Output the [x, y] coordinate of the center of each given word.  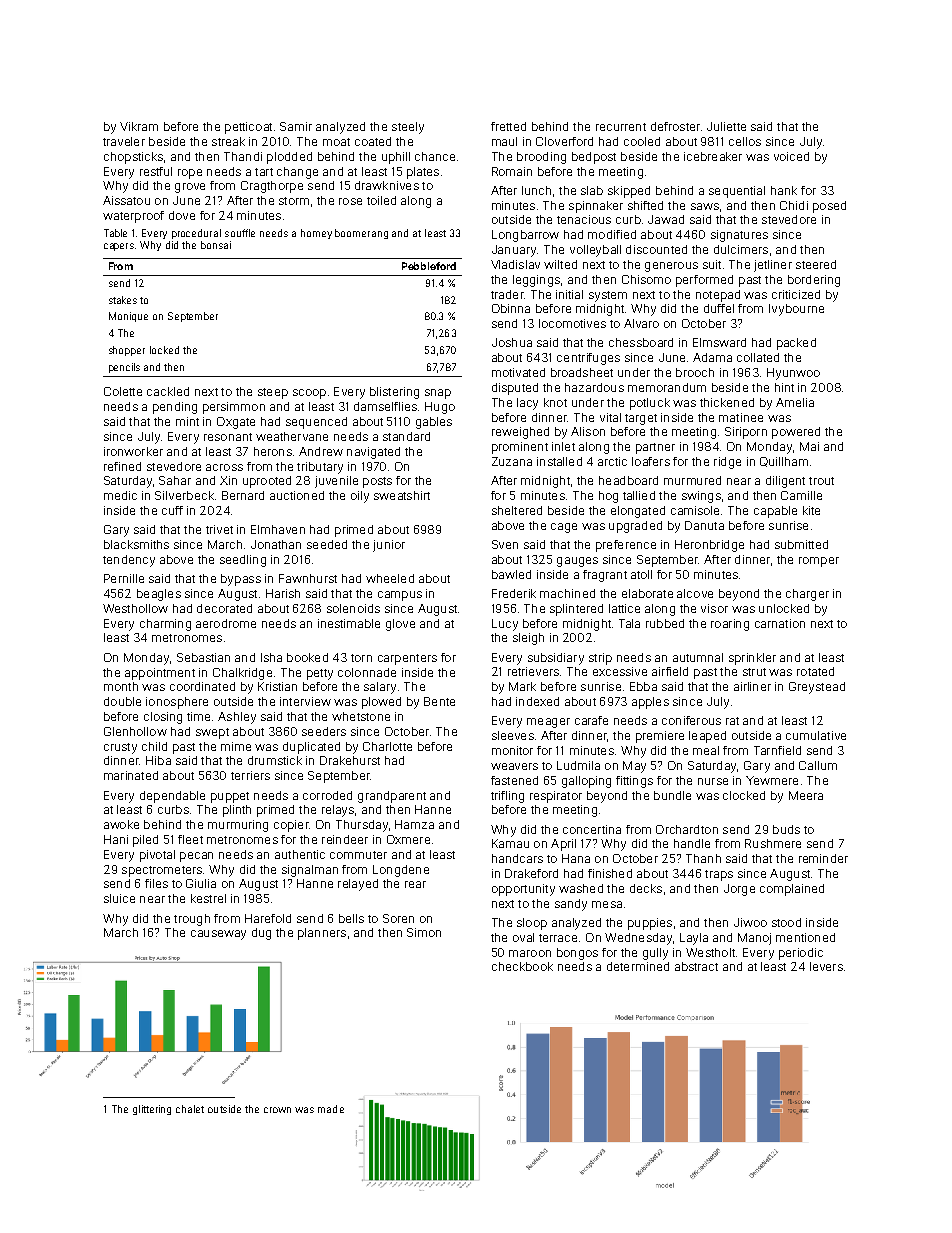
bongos [577, 954]
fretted [508, 126]
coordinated [202, 686]
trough [192, 920]
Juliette [726, 126]
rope [190, 174]
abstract [696, 966]
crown [277, 1110]
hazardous [594, 387]
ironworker [133, 451]
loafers [651, 461]
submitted [801, 544]
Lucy [505, 625]
